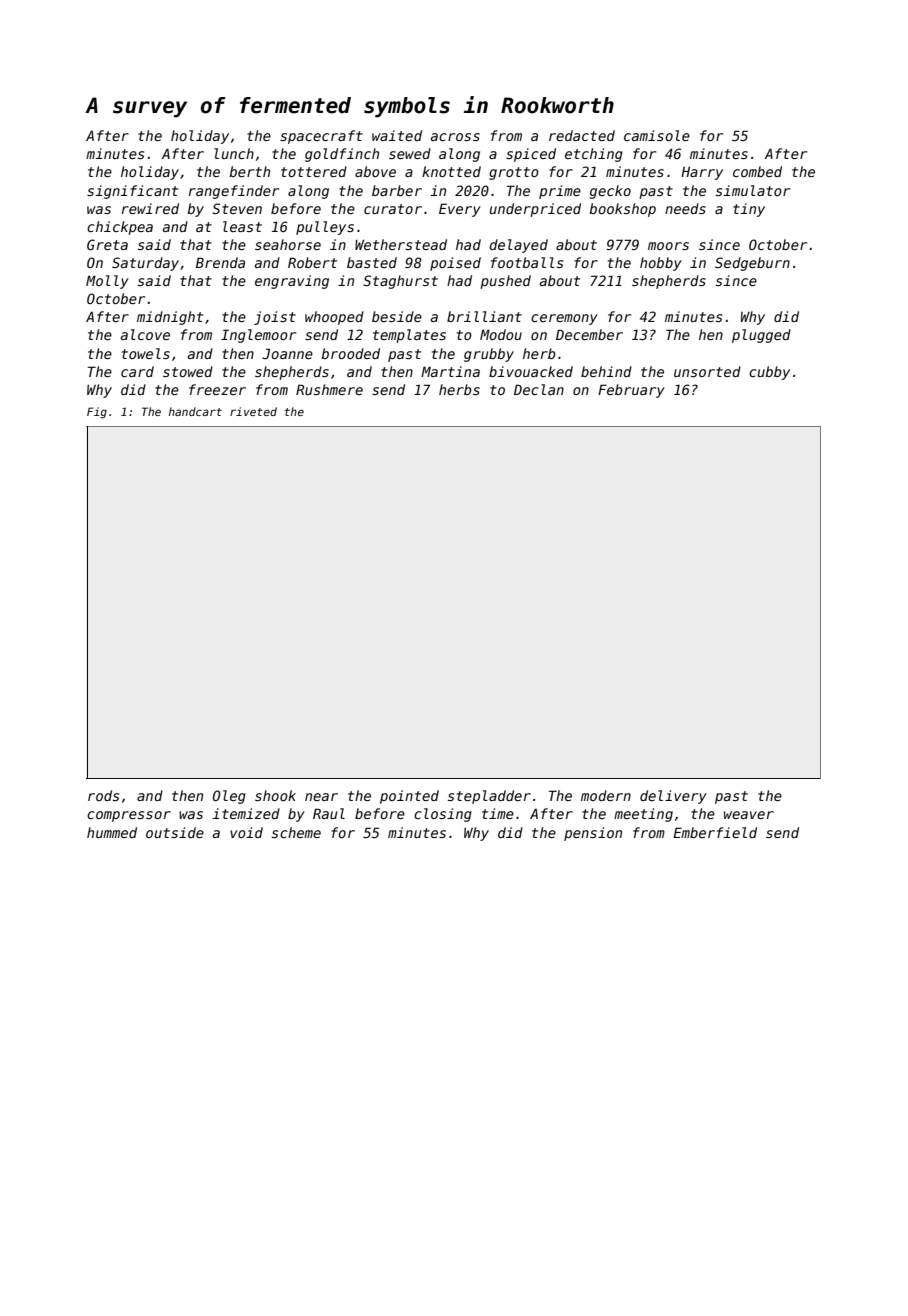 The image size is (908, 1316). Describe the element at coordinates (769, 373) in the screenshot. I see `cubby` at that location.
